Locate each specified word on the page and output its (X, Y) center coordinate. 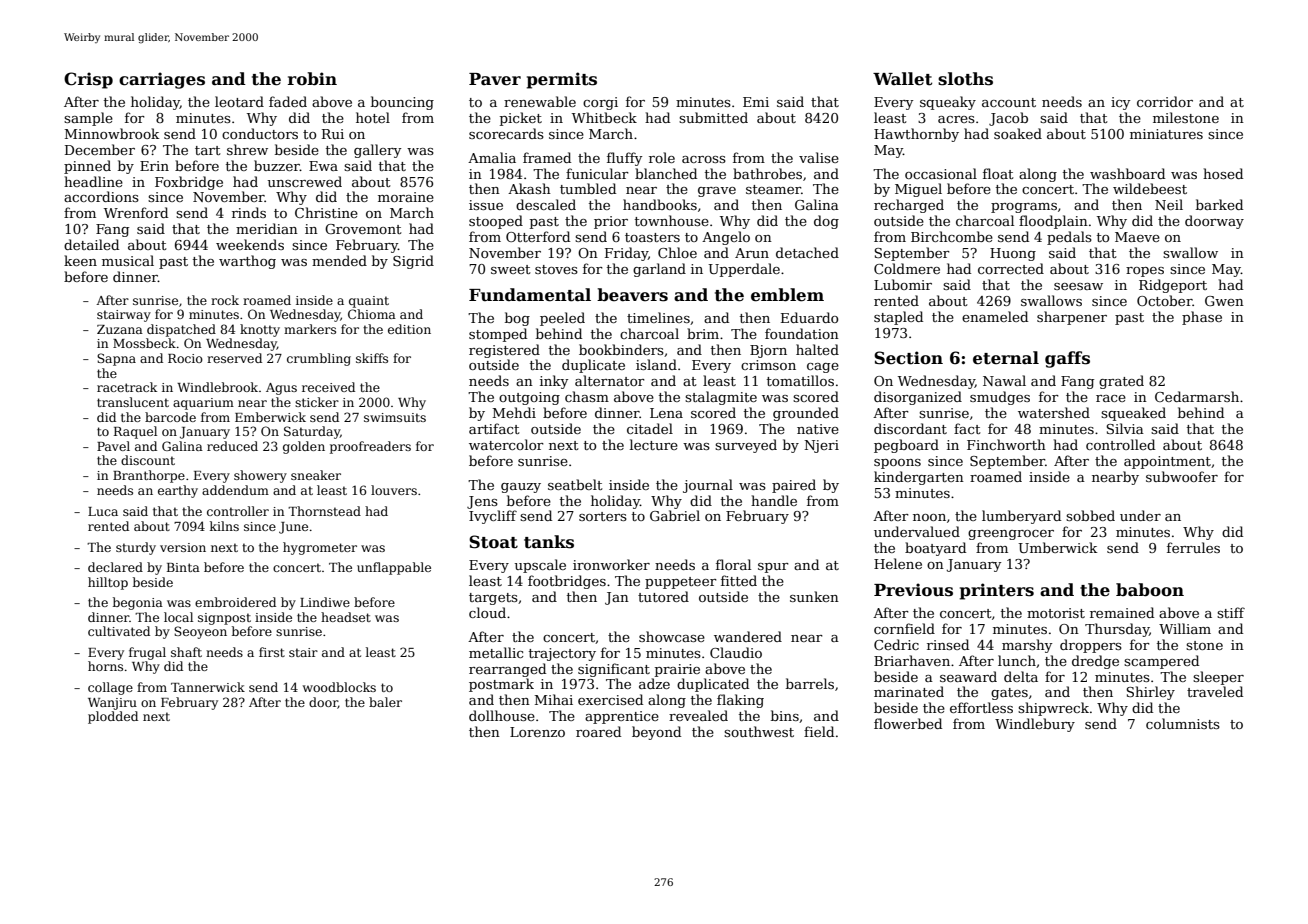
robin (312, 79)
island (656, 364)
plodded (113, 717)
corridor (1165, 101)
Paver (495, 79)
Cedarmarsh (1197, 396)
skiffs (372, 358)
